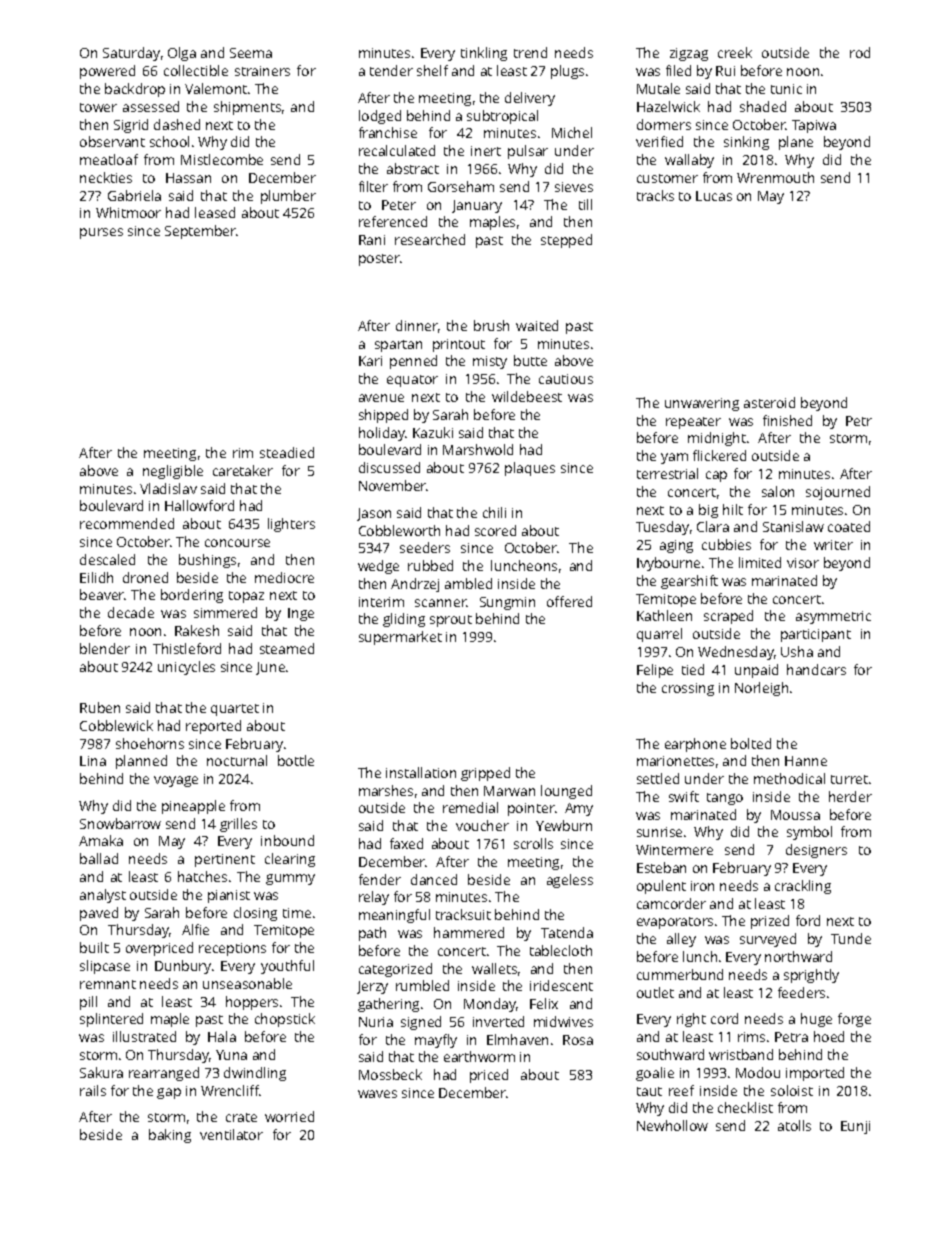  What do you see at coordinates (287, 648) in the image?
I see `steamed` at bounding box center [287, 648].
